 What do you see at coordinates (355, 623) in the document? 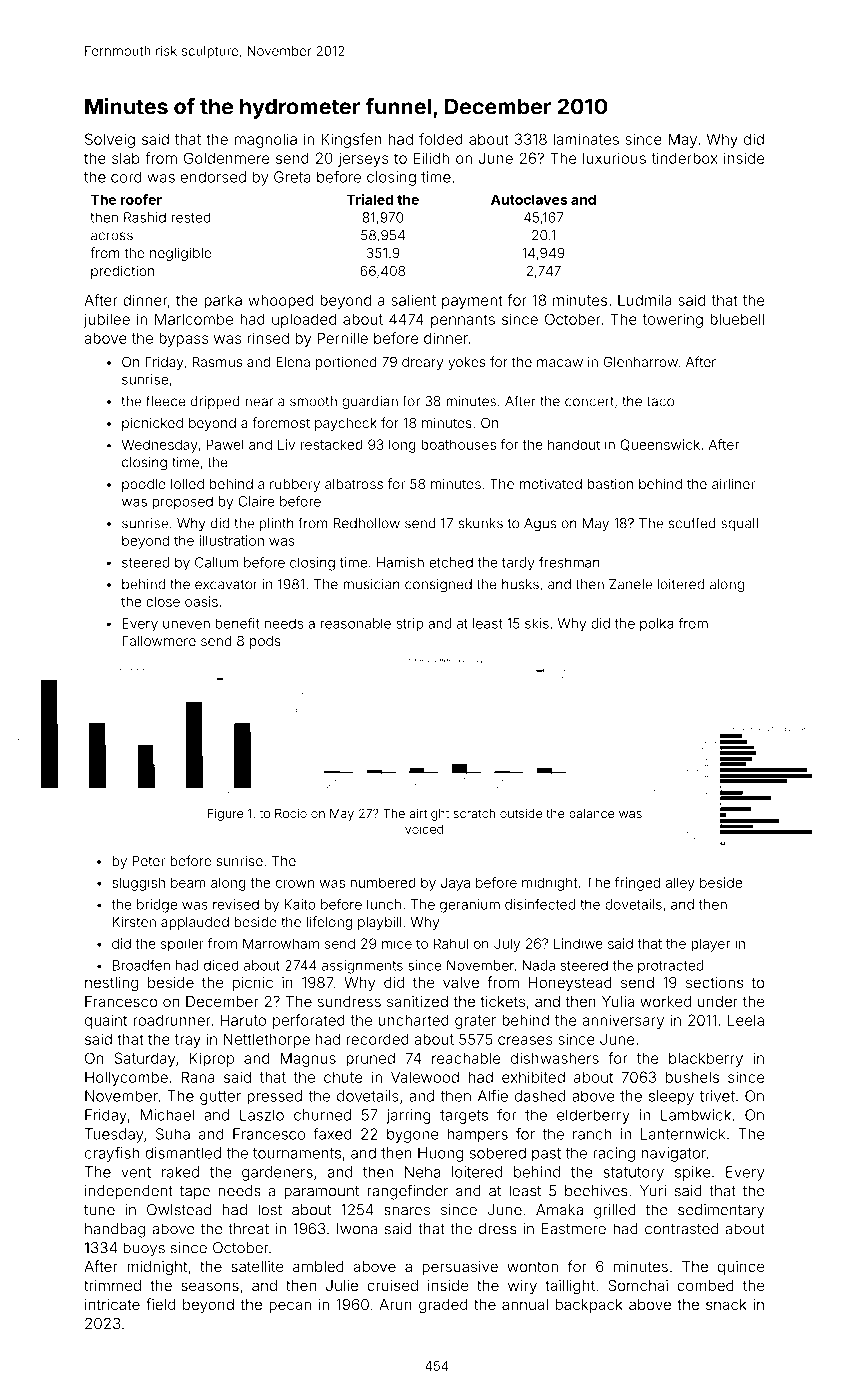
I see `reasonable` at bounding box center [355, 623].
